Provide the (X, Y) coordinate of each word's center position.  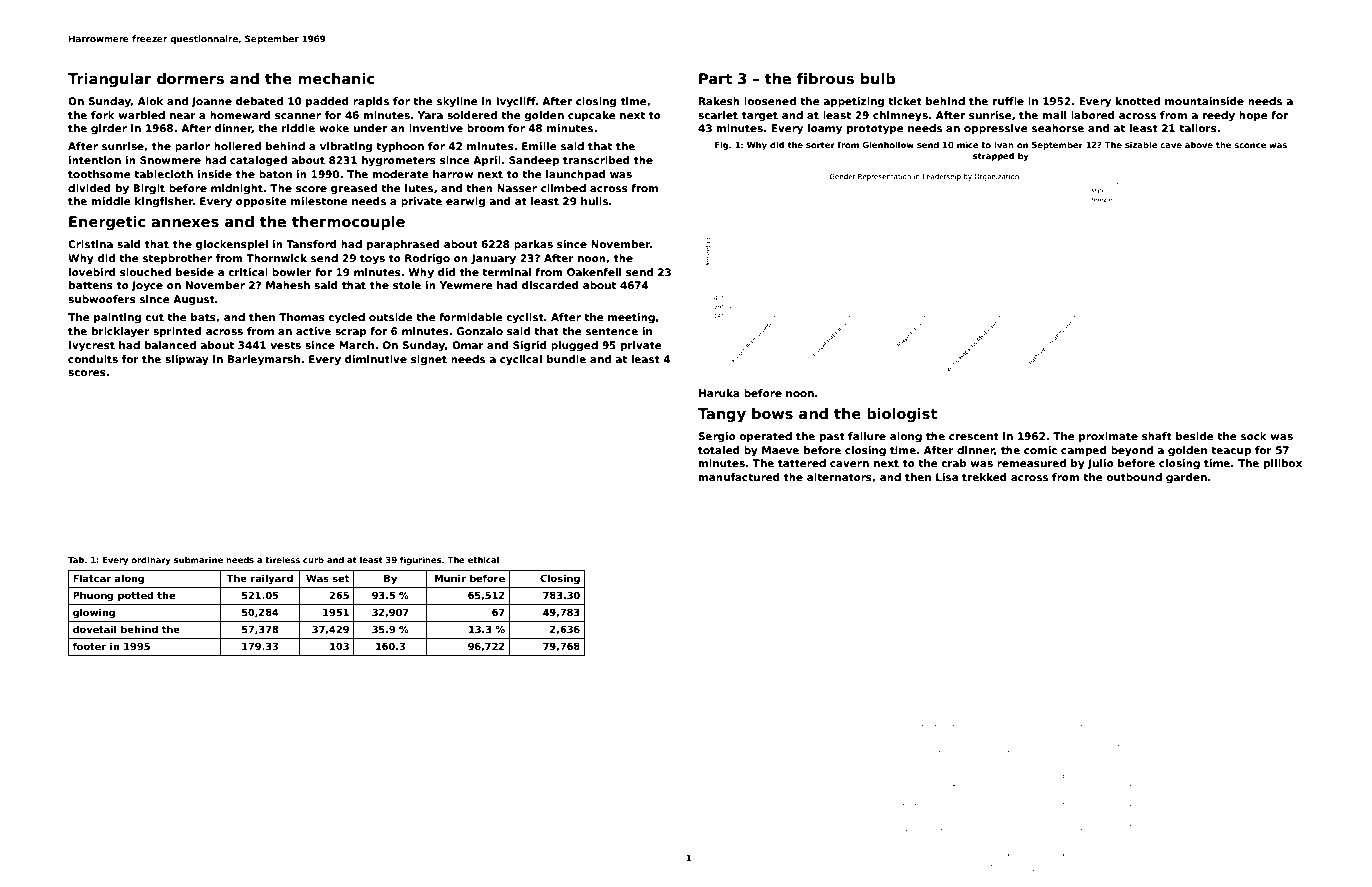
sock (1254, 436)
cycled (346, 318)
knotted (1138, 101)
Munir (450, 578)
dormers (190, 78)
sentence (612, 331)
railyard (272, 579)
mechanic (336, 78)
